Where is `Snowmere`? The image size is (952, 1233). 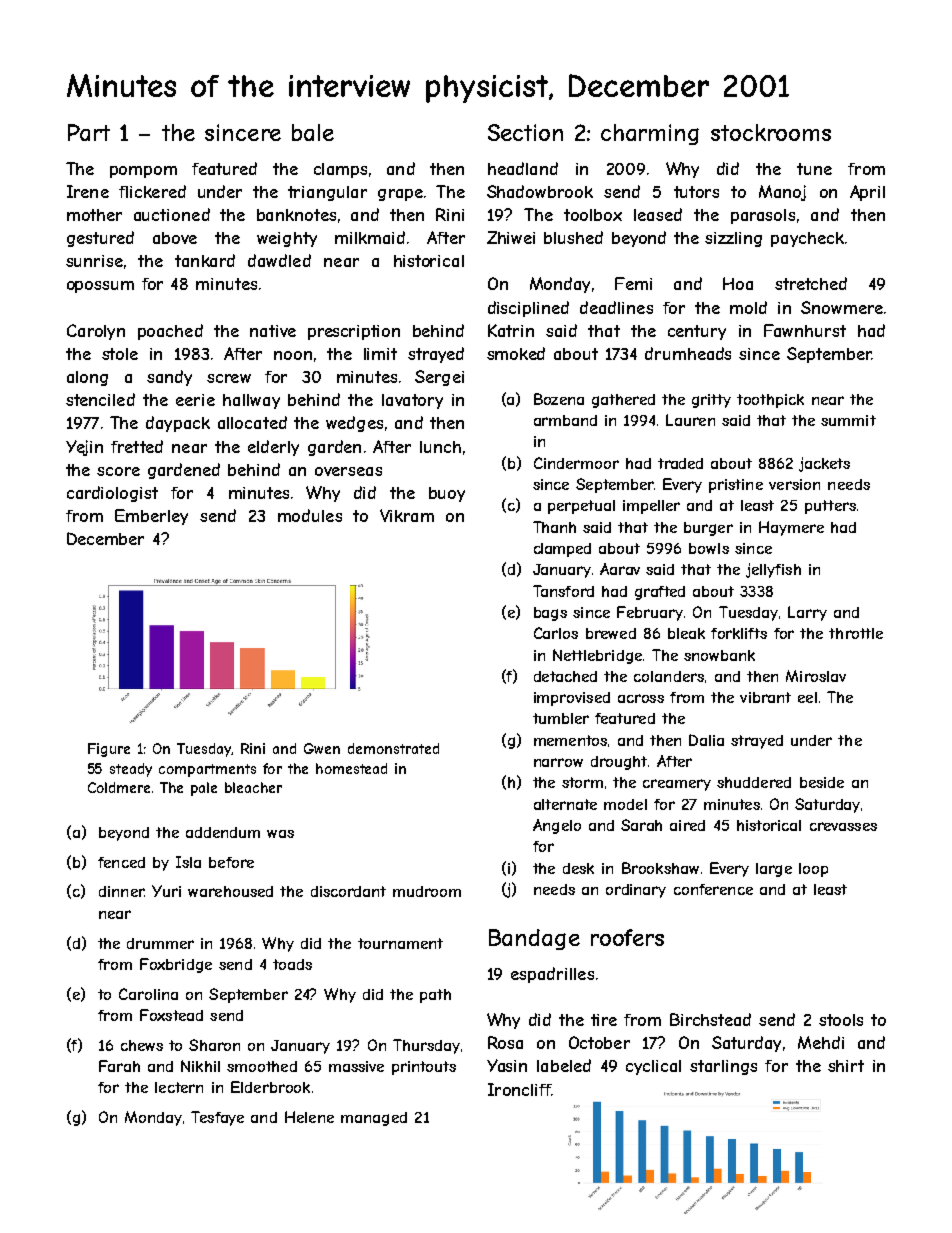 Snowmere is located at coordinates (842, 307).
